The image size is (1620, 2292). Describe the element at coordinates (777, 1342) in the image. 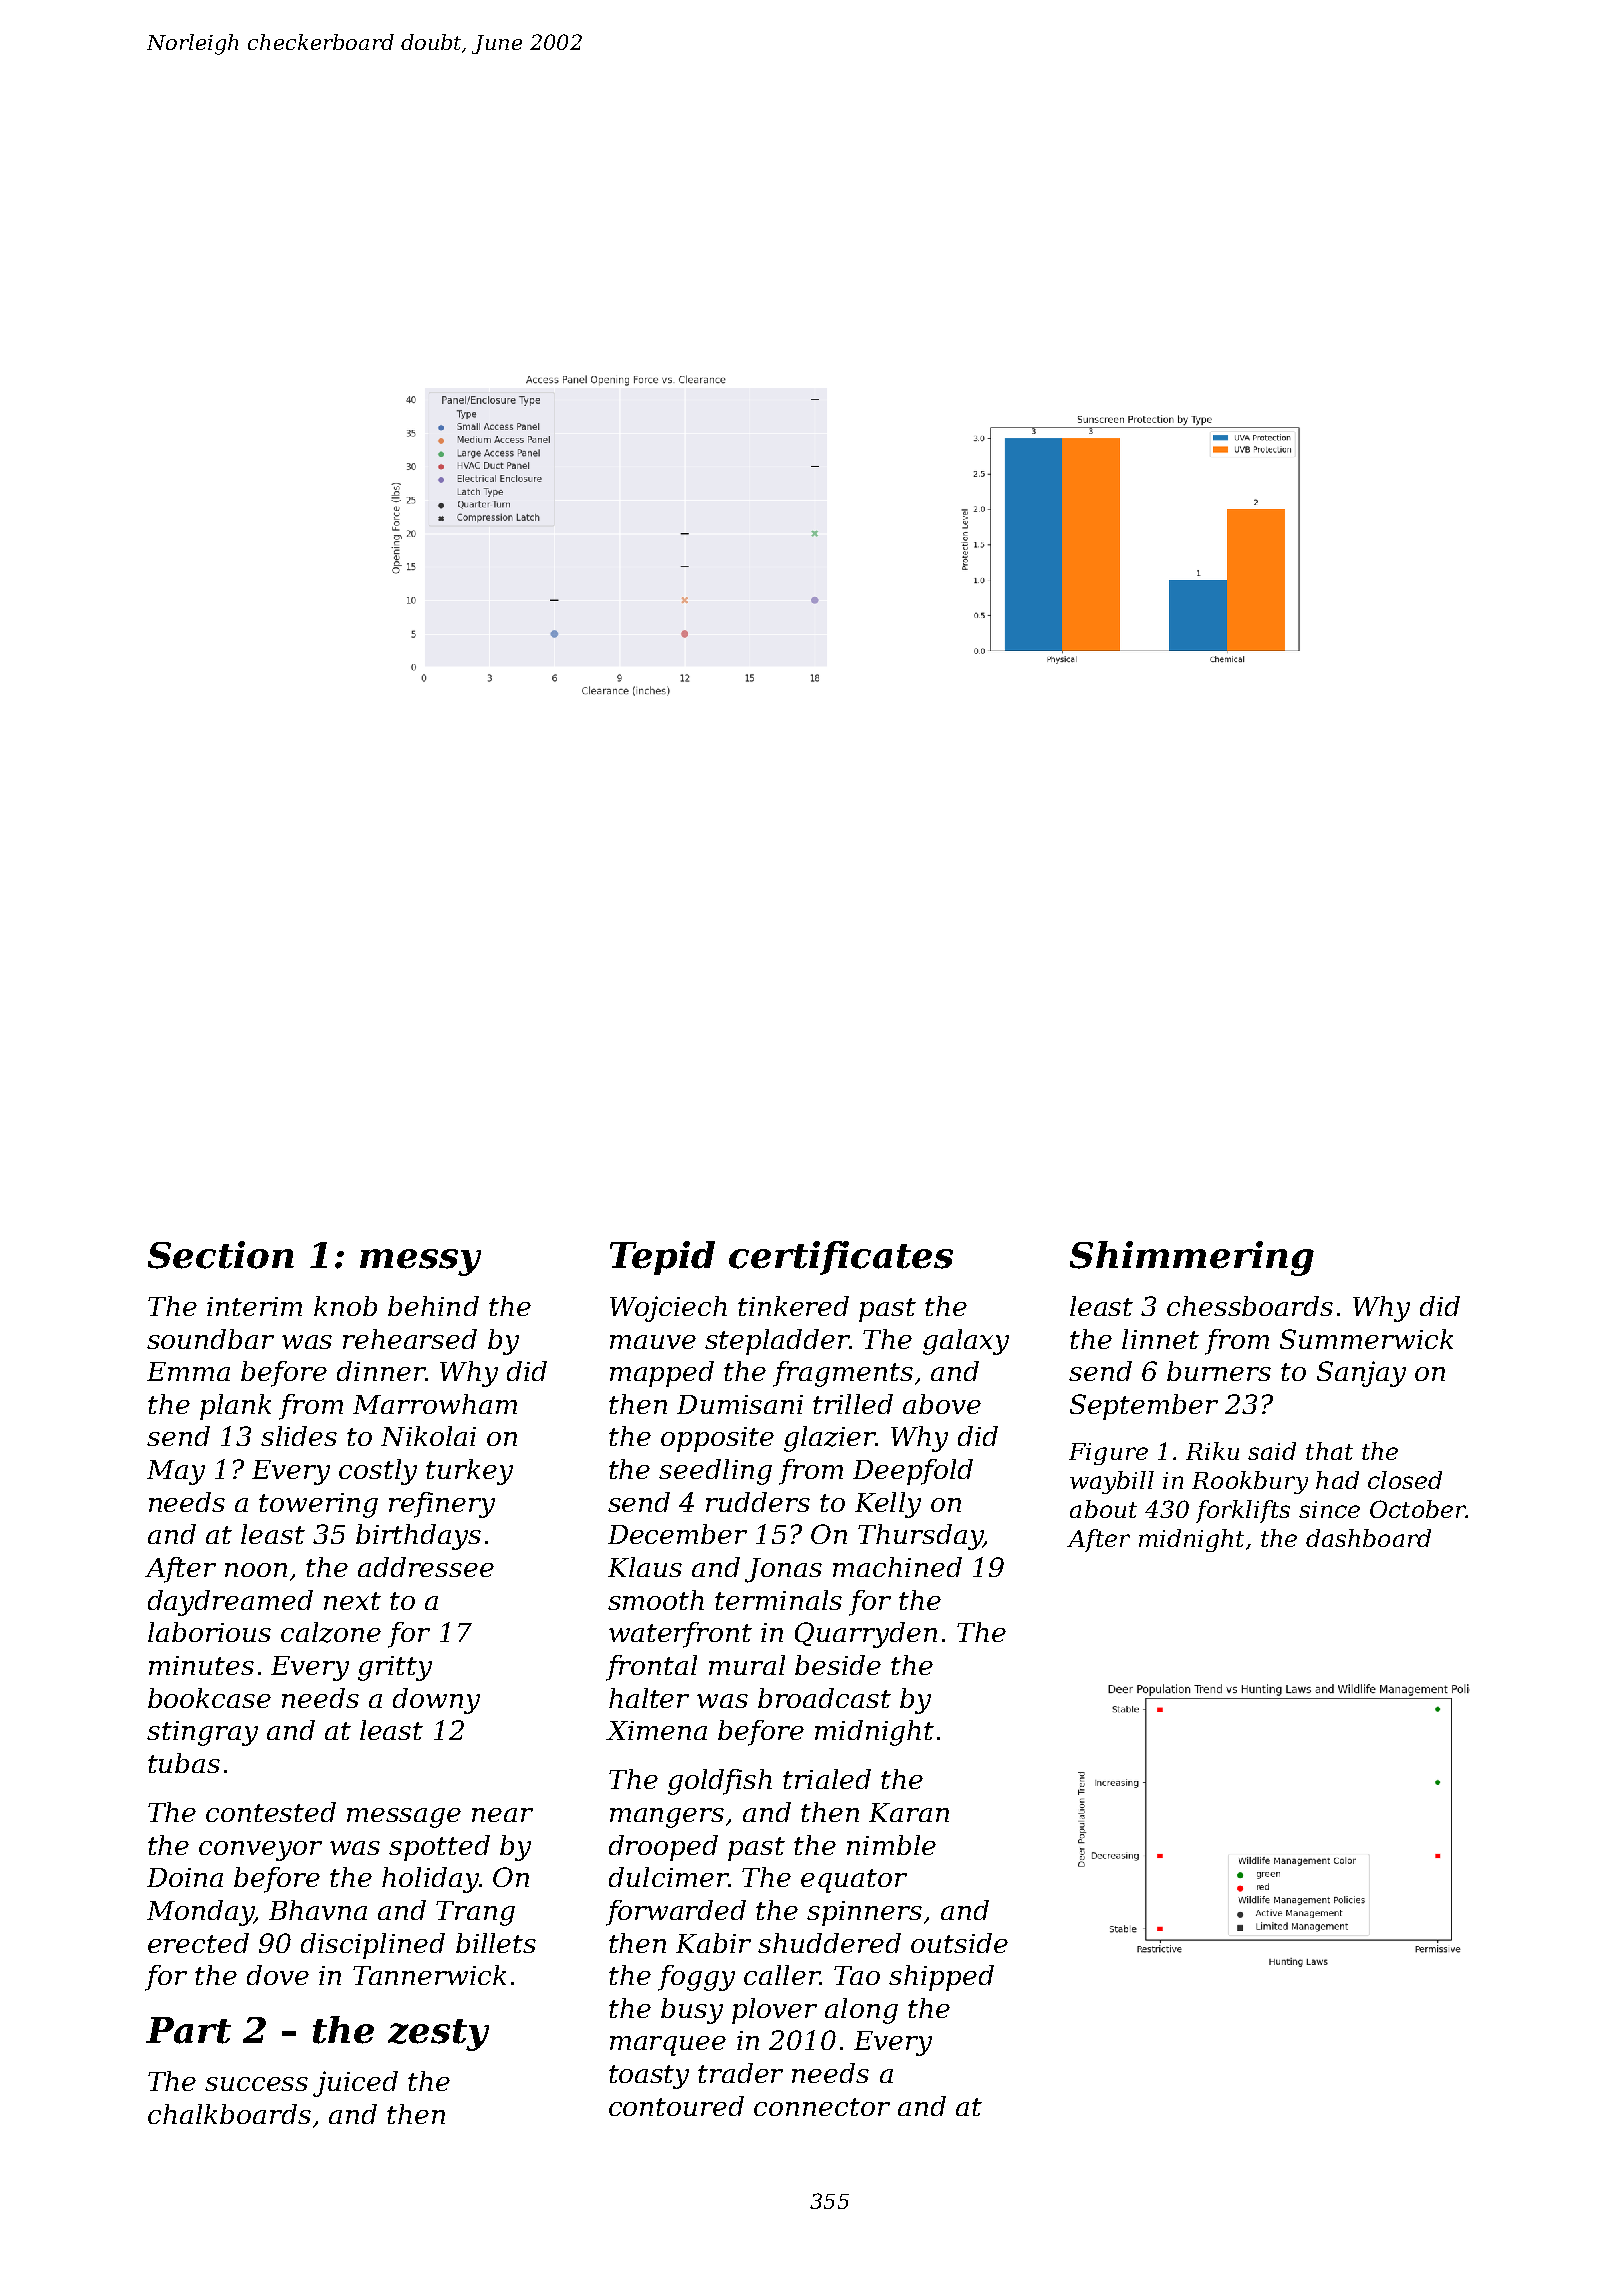

I see `stepladder` at that location.
